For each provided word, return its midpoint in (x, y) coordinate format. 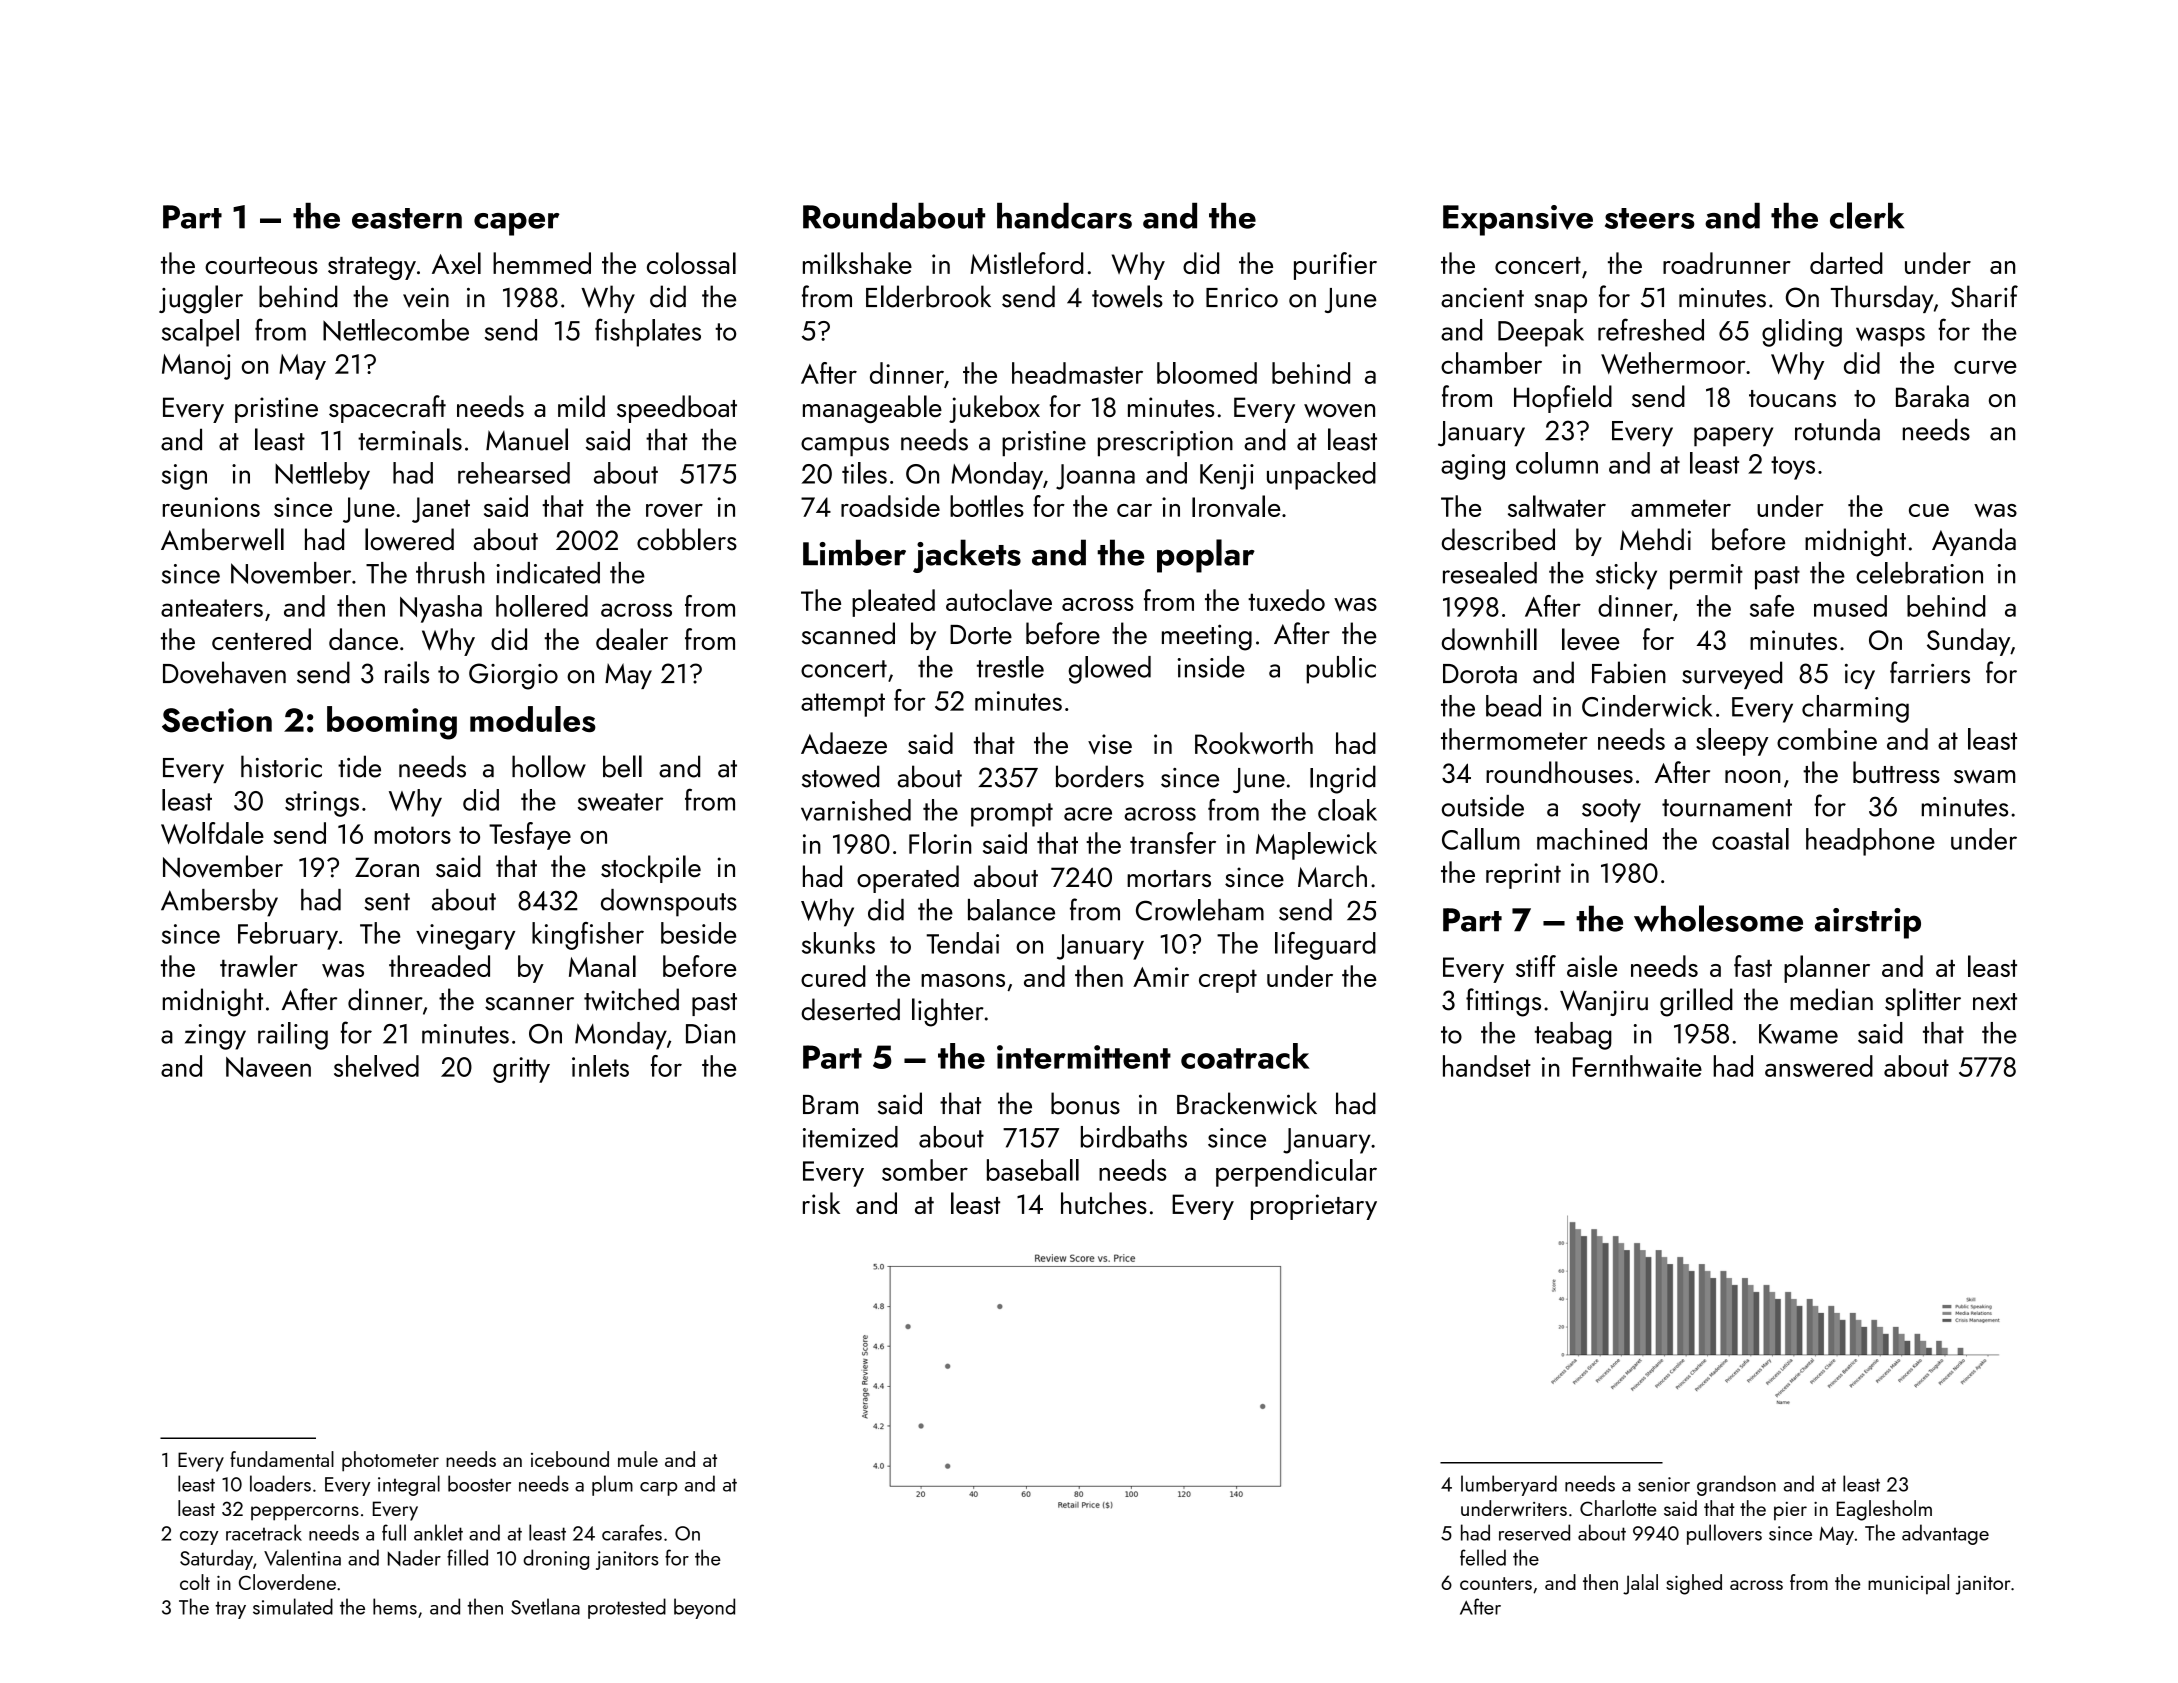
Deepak (1541, 333)
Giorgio (513, 676)
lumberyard (1509, 1485)
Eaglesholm (1884, 1510)
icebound (570, 1459)
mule (638, 1459)
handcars (1064, 216)
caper (517, 224)
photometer (390, 1461)
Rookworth (1254, 743)
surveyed (1732, 675)
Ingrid (1343, 779)
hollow (549, 766)
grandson (1736, 1485)
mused (1850, 606)
